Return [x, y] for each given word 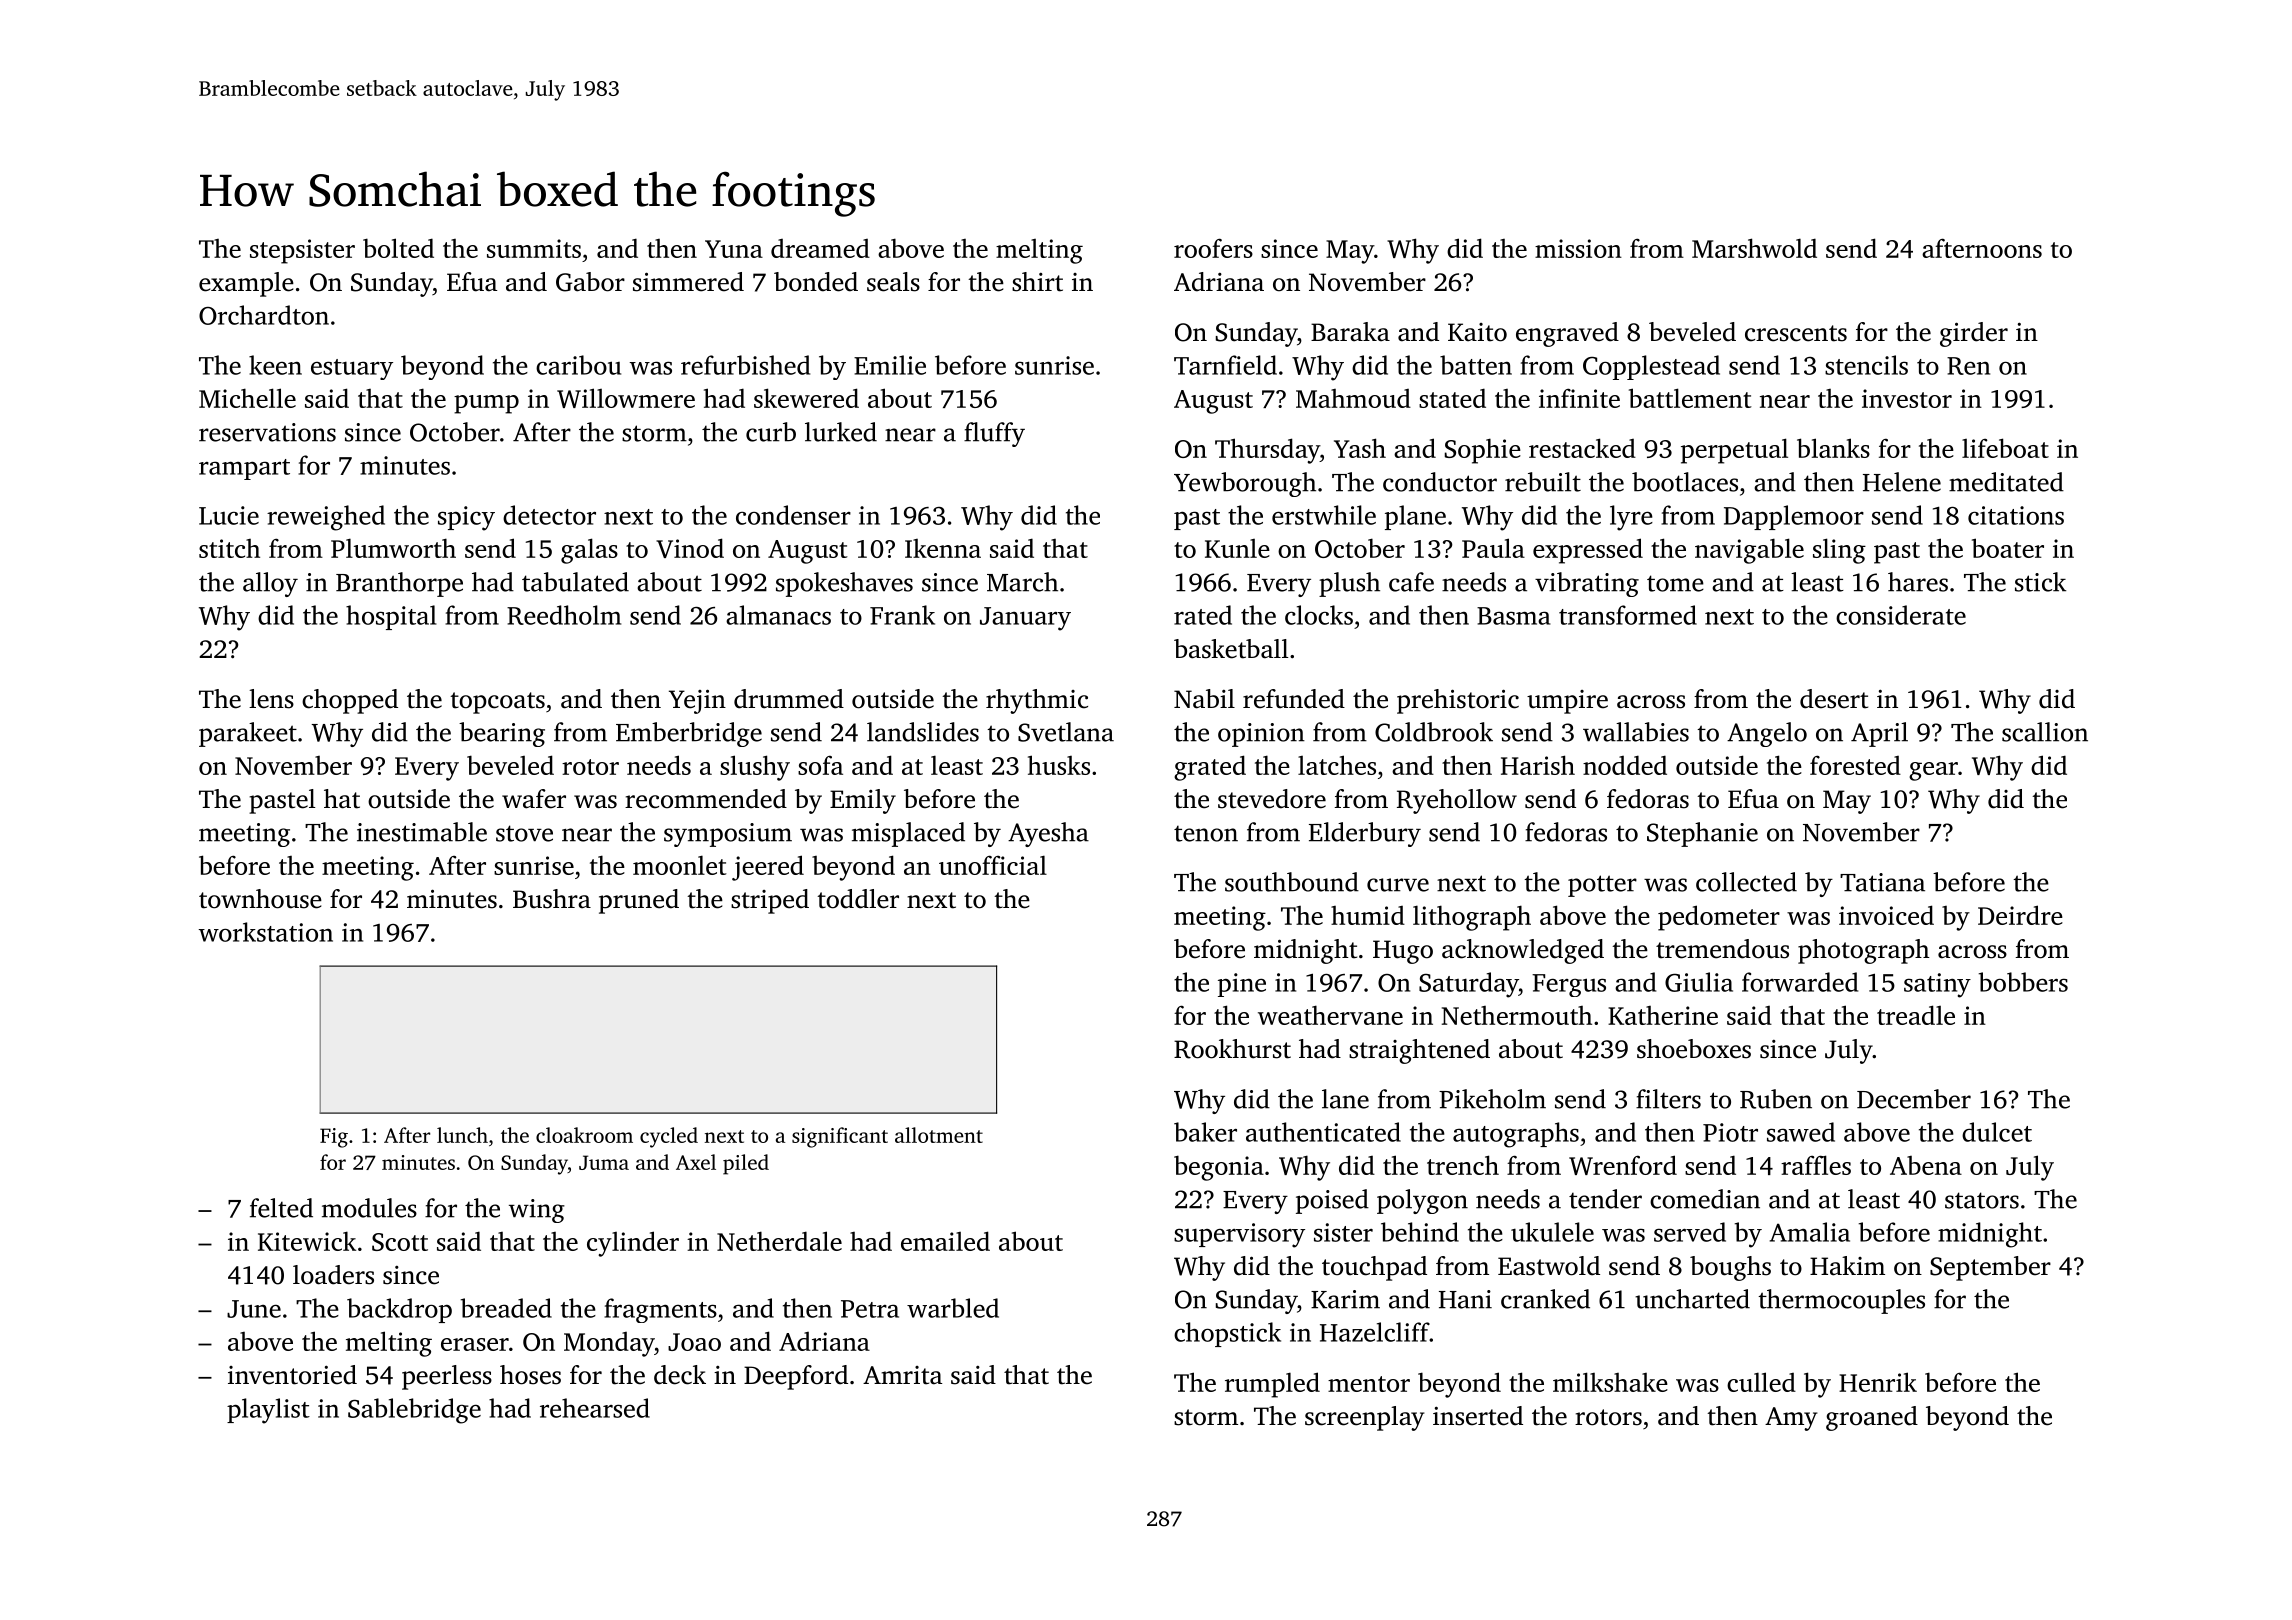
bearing [502, 734]
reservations [267, 432]
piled [746, 1164]
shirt [1037, 282]
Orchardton [264, 315]
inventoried [292, 1375]
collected [1746, 882]
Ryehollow [1457, 801]
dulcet [1997, 1132]
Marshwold [1754, 248]
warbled [953, 1308]
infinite [1579, 398]
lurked [841, 432]
